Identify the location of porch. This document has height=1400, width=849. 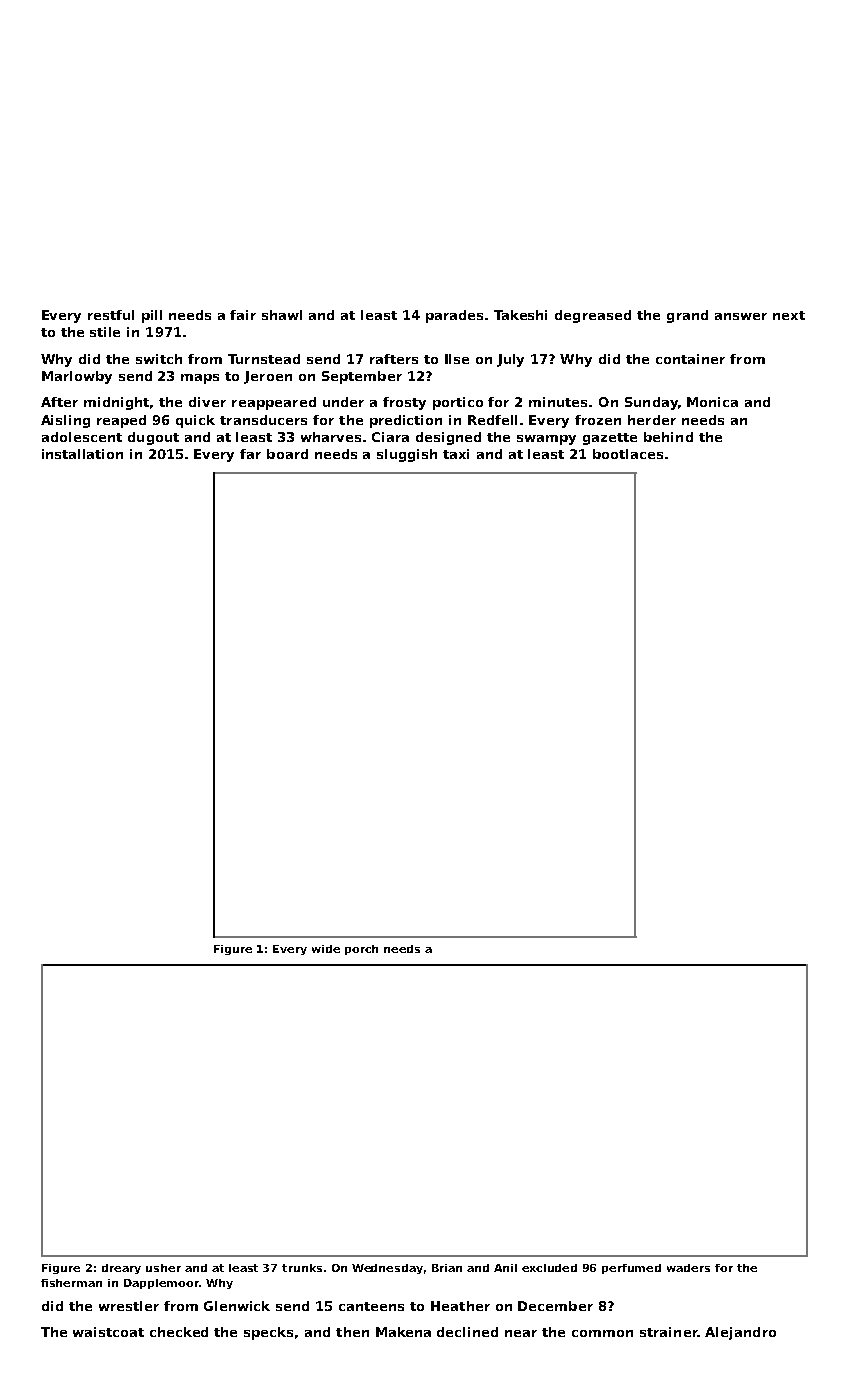
(361, 950).
